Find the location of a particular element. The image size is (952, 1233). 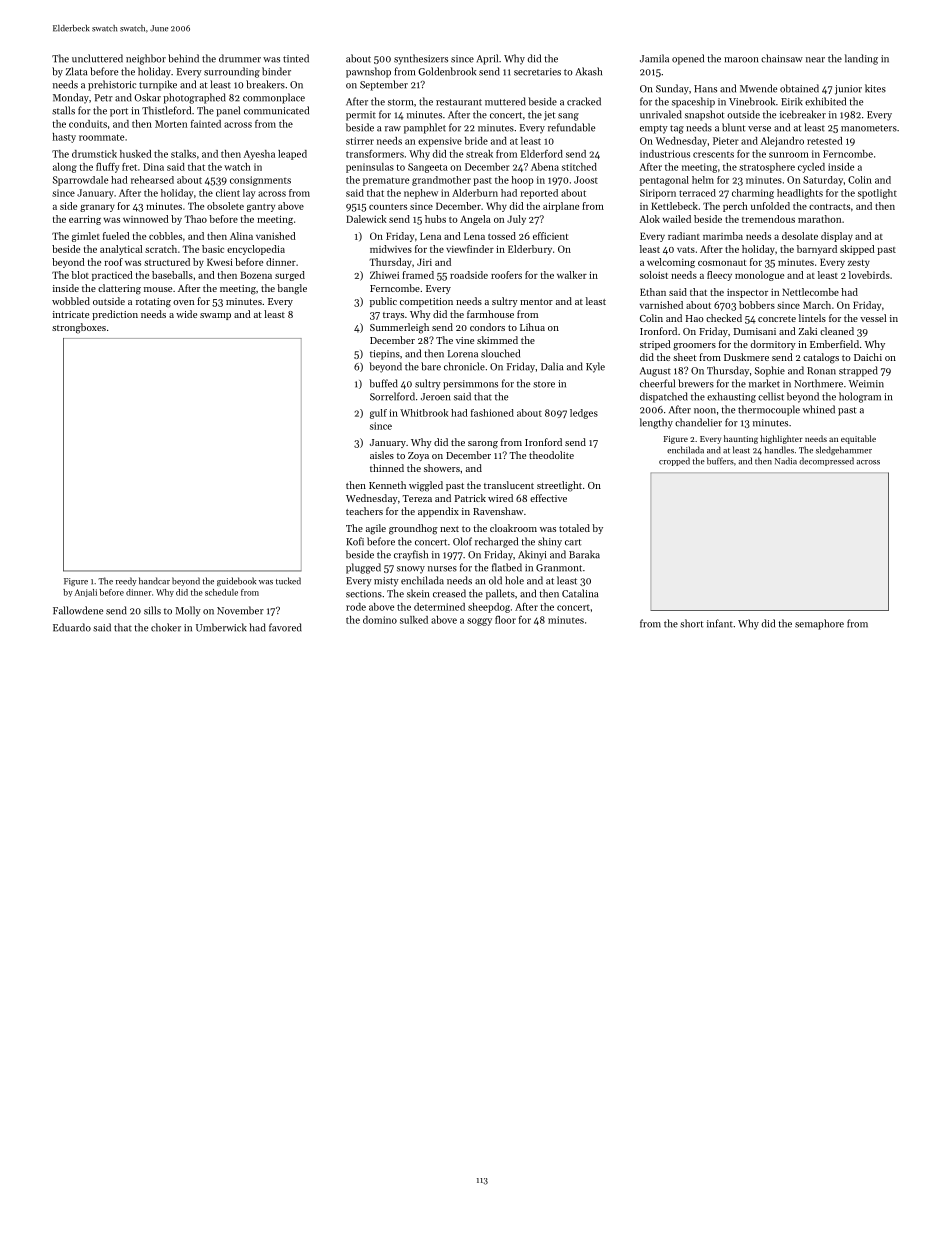

chainsaw is located at coordinates (782, 58).
